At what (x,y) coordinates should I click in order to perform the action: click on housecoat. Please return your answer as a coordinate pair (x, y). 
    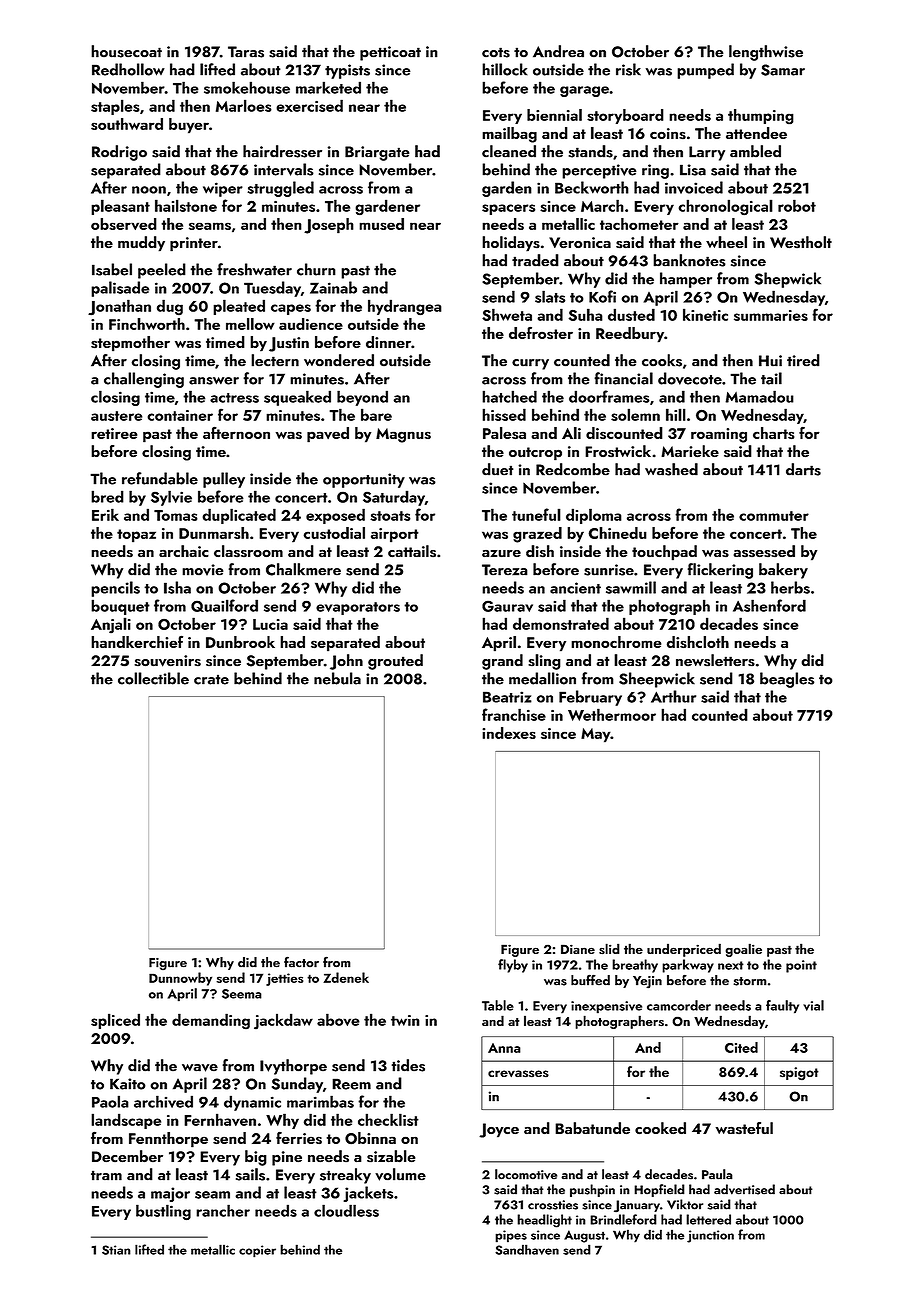
    Looking at the image, I should click on (126, 51).
